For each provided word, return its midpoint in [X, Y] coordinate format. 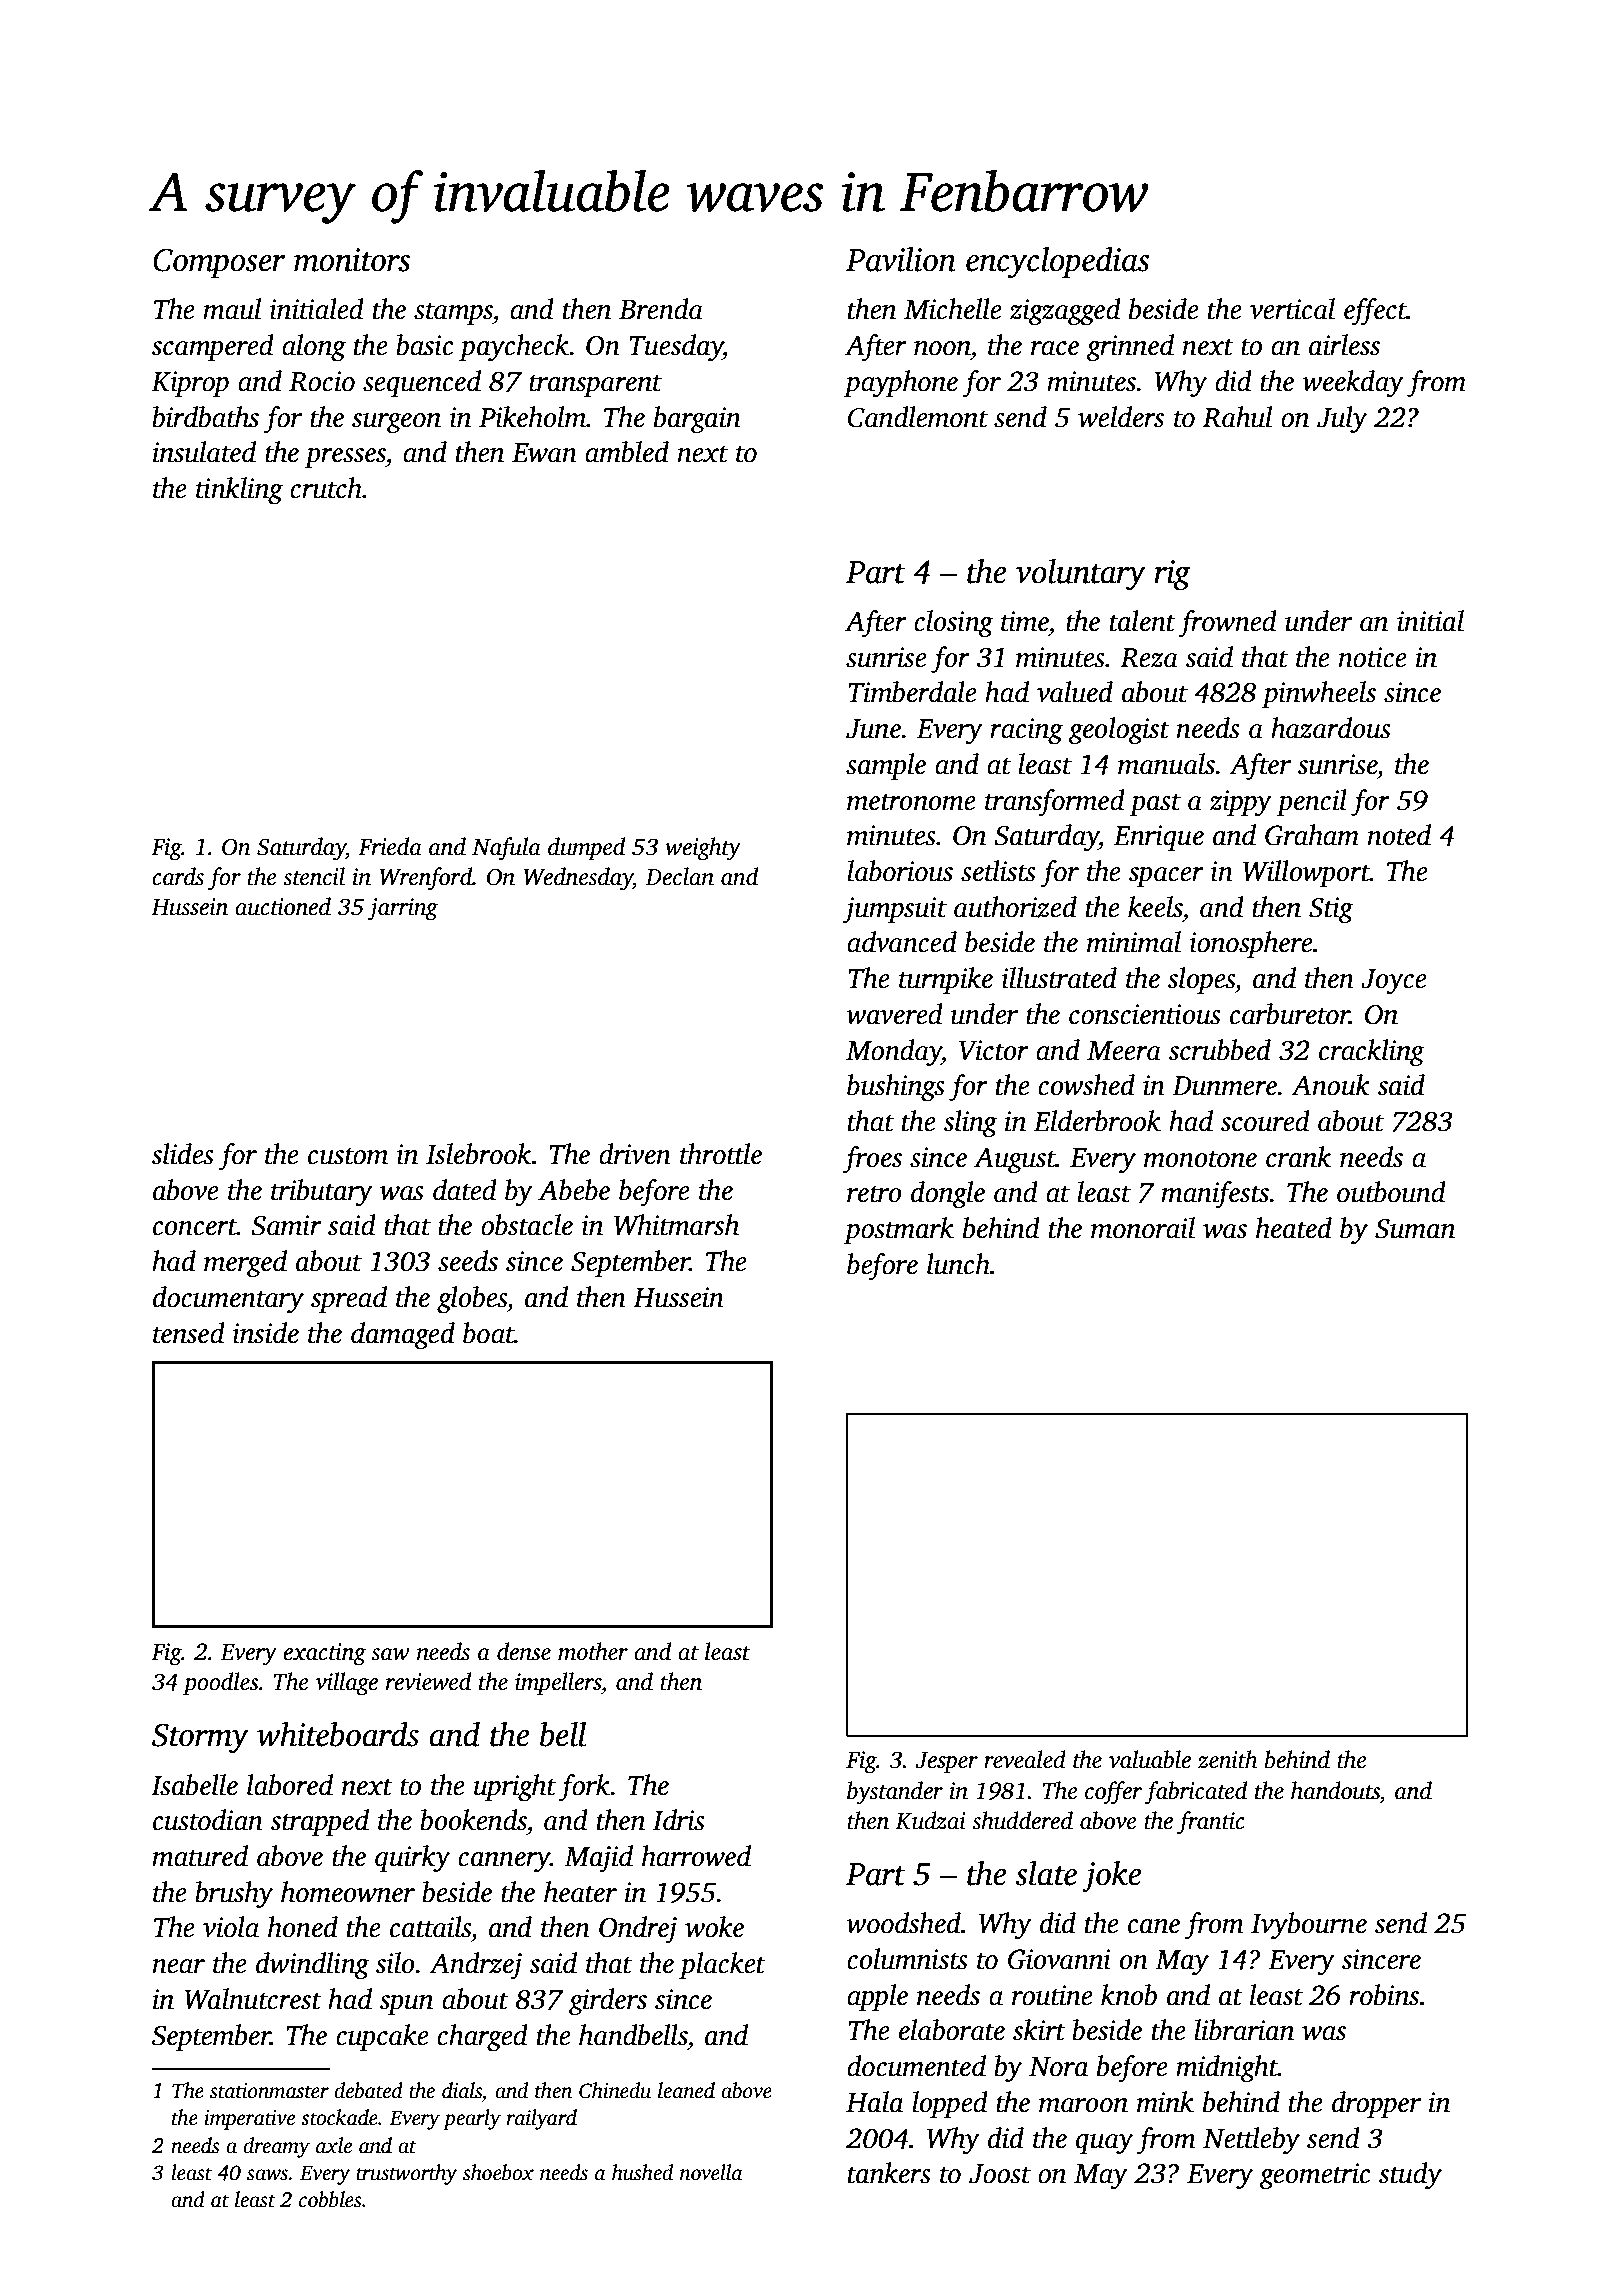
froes [872, 1160]
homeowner [348, 1892]
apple [877, 1997]
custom [348, 1156]
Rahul [1237, 417]
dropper [1376, 2104]
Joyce [1394, 982]
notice [1372, 657]
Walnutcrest [253, 1999]
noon [942, 348]
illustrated [1059, 978]
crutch [326, 488]
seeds [468, 1261]
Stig [1331, 910]
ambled [627, 452]
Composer [219, 263]
